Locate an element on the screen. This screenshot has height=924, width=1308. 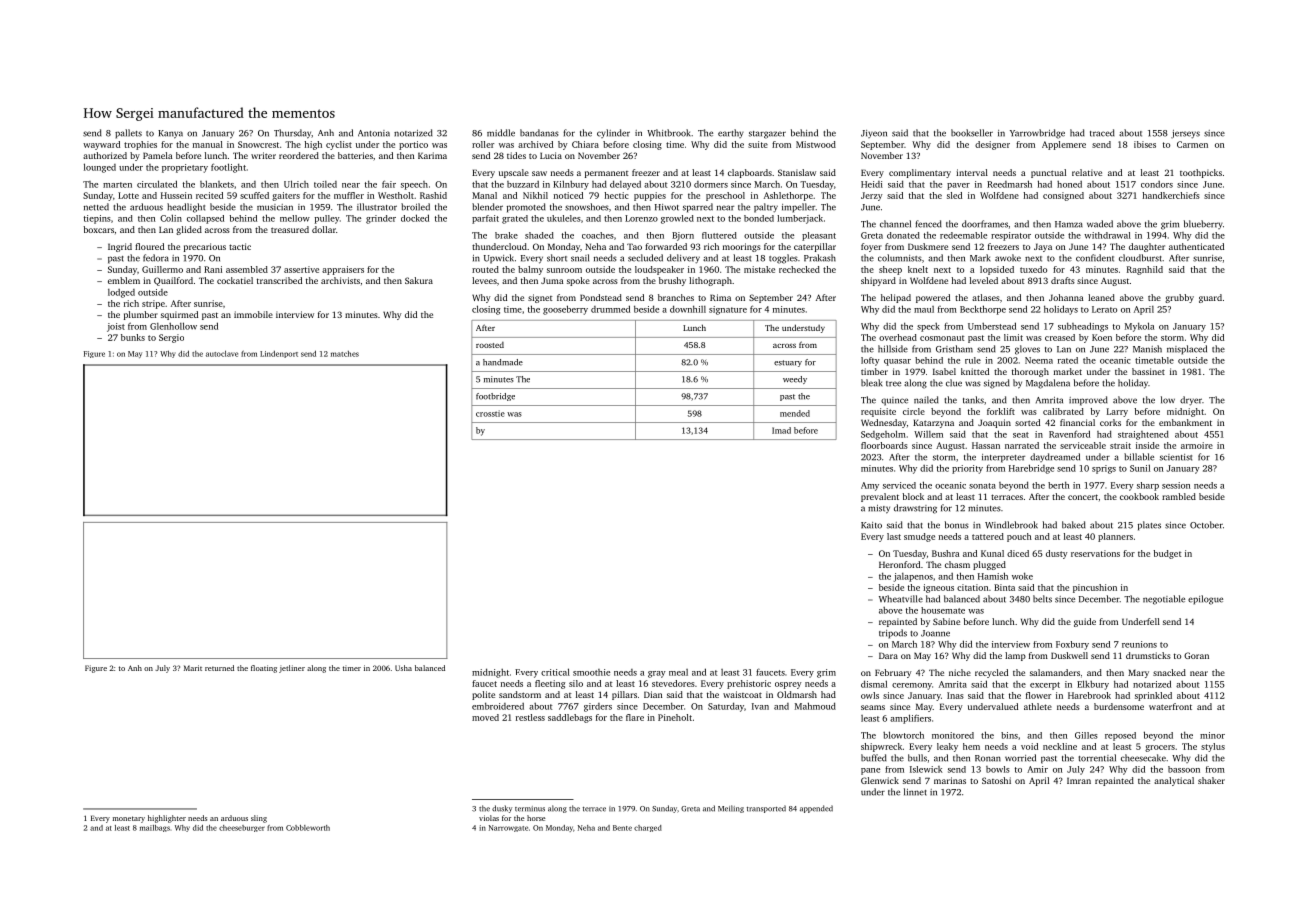
toothpicks is located at coordinates (1201, 173).
